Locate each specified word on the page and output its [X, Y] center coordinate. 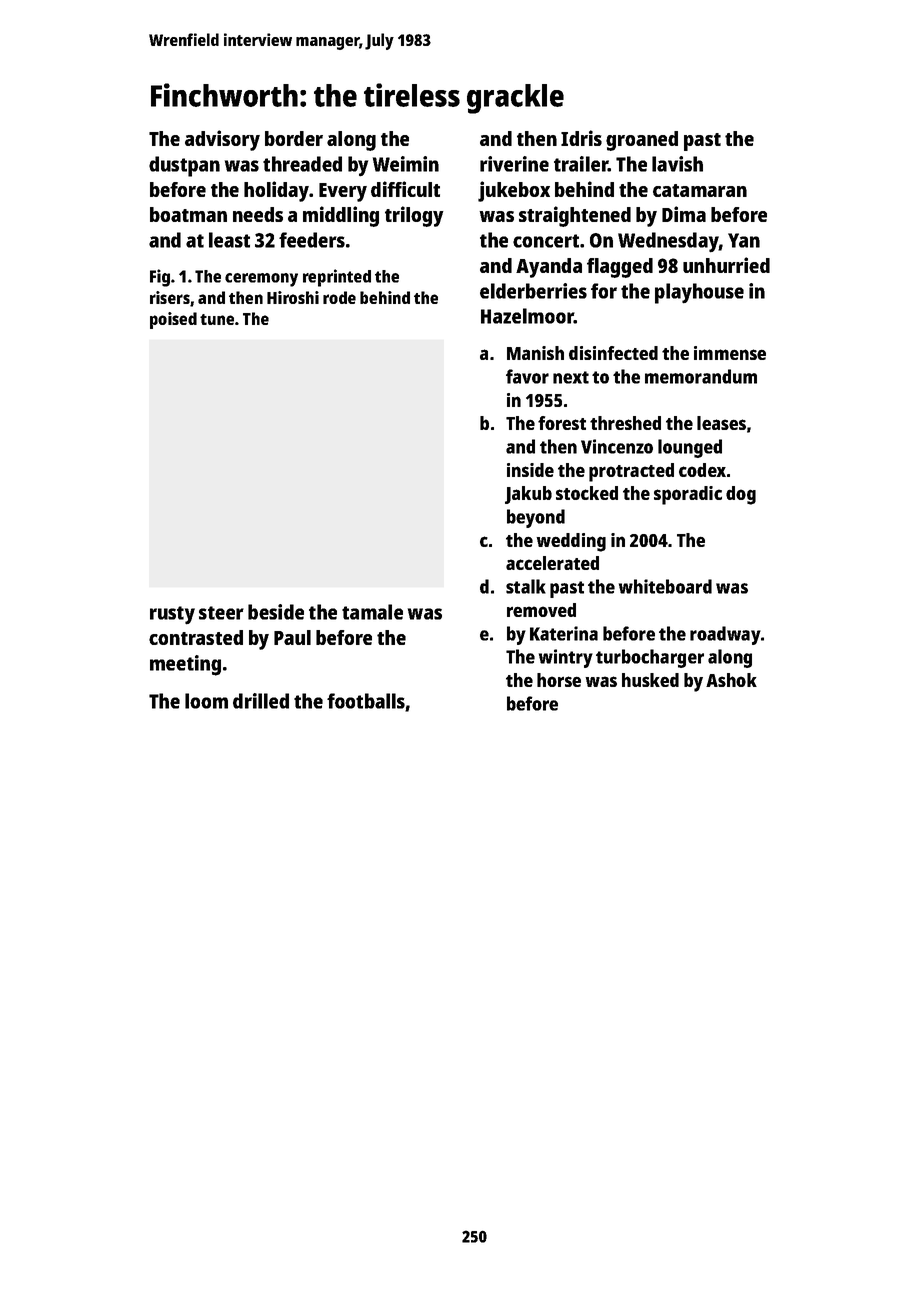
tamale [372, 612]
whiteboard [665, 586]
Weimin [406, 164]
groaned [642, 141]
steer [221, 613]
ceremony [261, 280]
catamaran [700, 190]
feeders [312, 240]
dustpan [184, 166]
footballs [366, 701]
